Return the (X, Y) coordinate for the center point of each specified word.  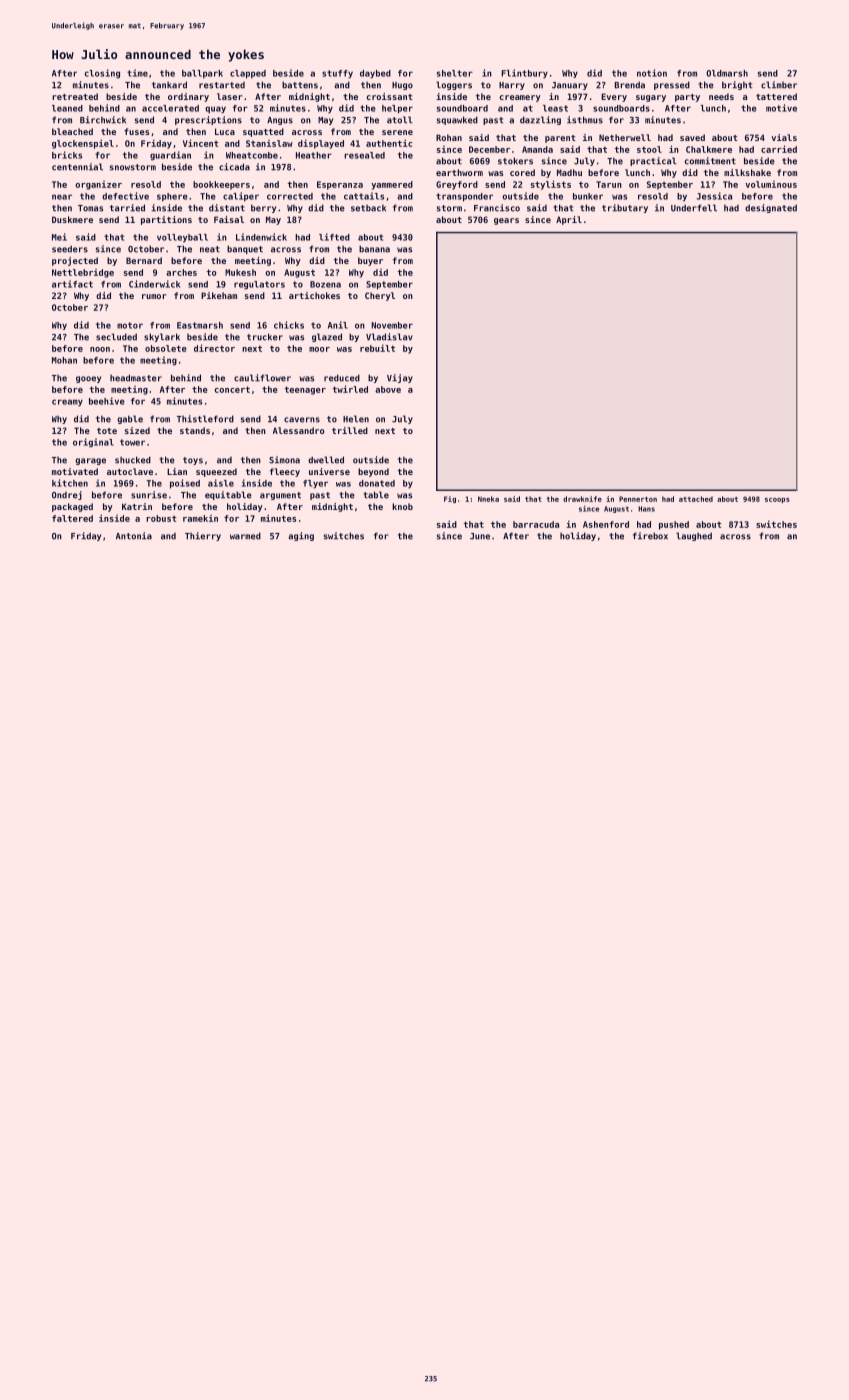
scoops (777, 500)
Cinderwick (154, 284)
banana (374, 249)
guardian (170, 156)
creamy (67, 402)
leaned (67, 108)
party (687, 98)
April (569, 220)
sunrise (149, 495)
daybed (375, 74)
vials (784, 137)
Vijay (400, 378)
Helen (356, 419)
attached (696, 499)
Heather (314, 155)
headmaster (136, 378)
